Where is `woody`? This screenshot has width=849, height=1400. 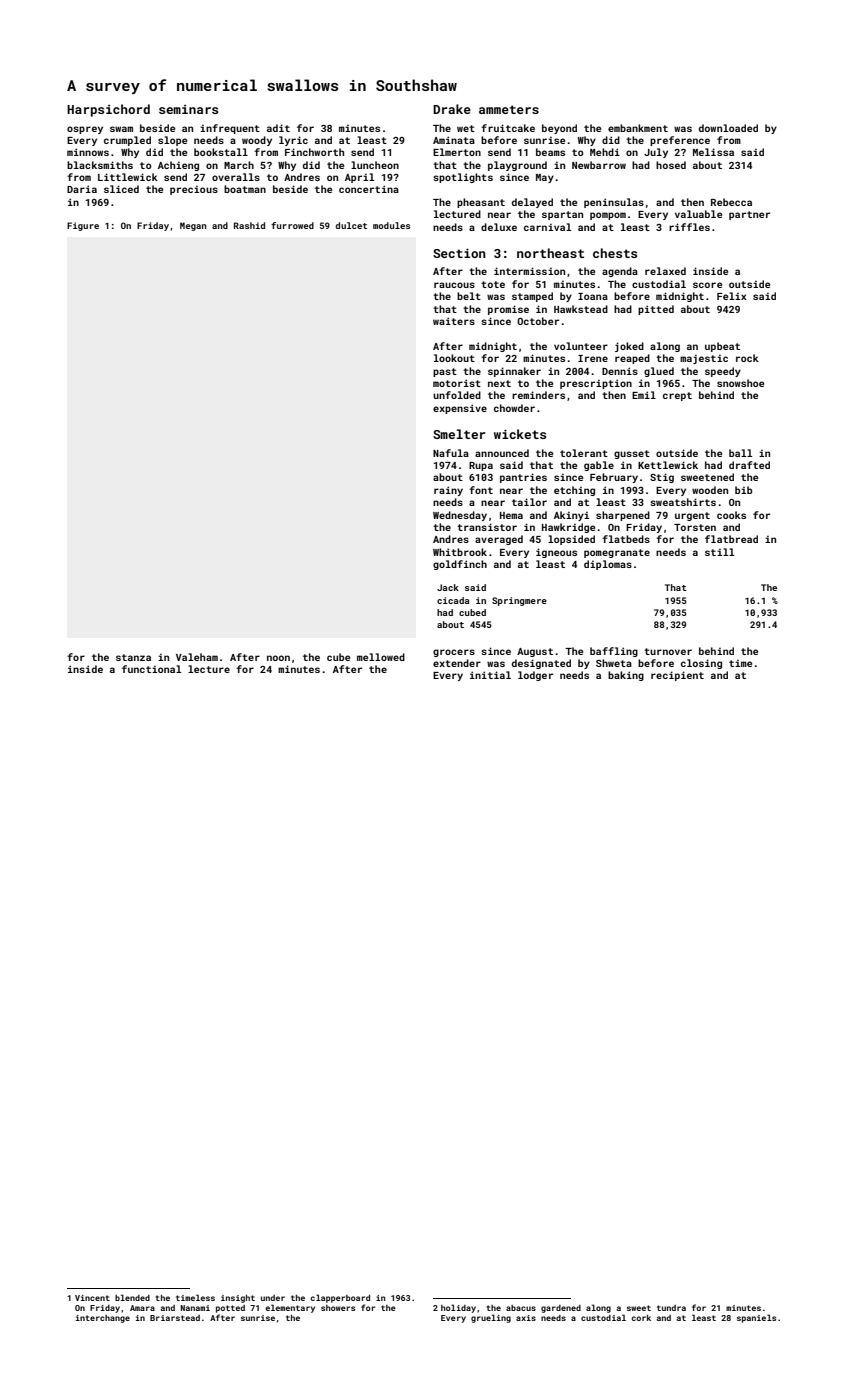 woody is located at coordinates (257, 141).
